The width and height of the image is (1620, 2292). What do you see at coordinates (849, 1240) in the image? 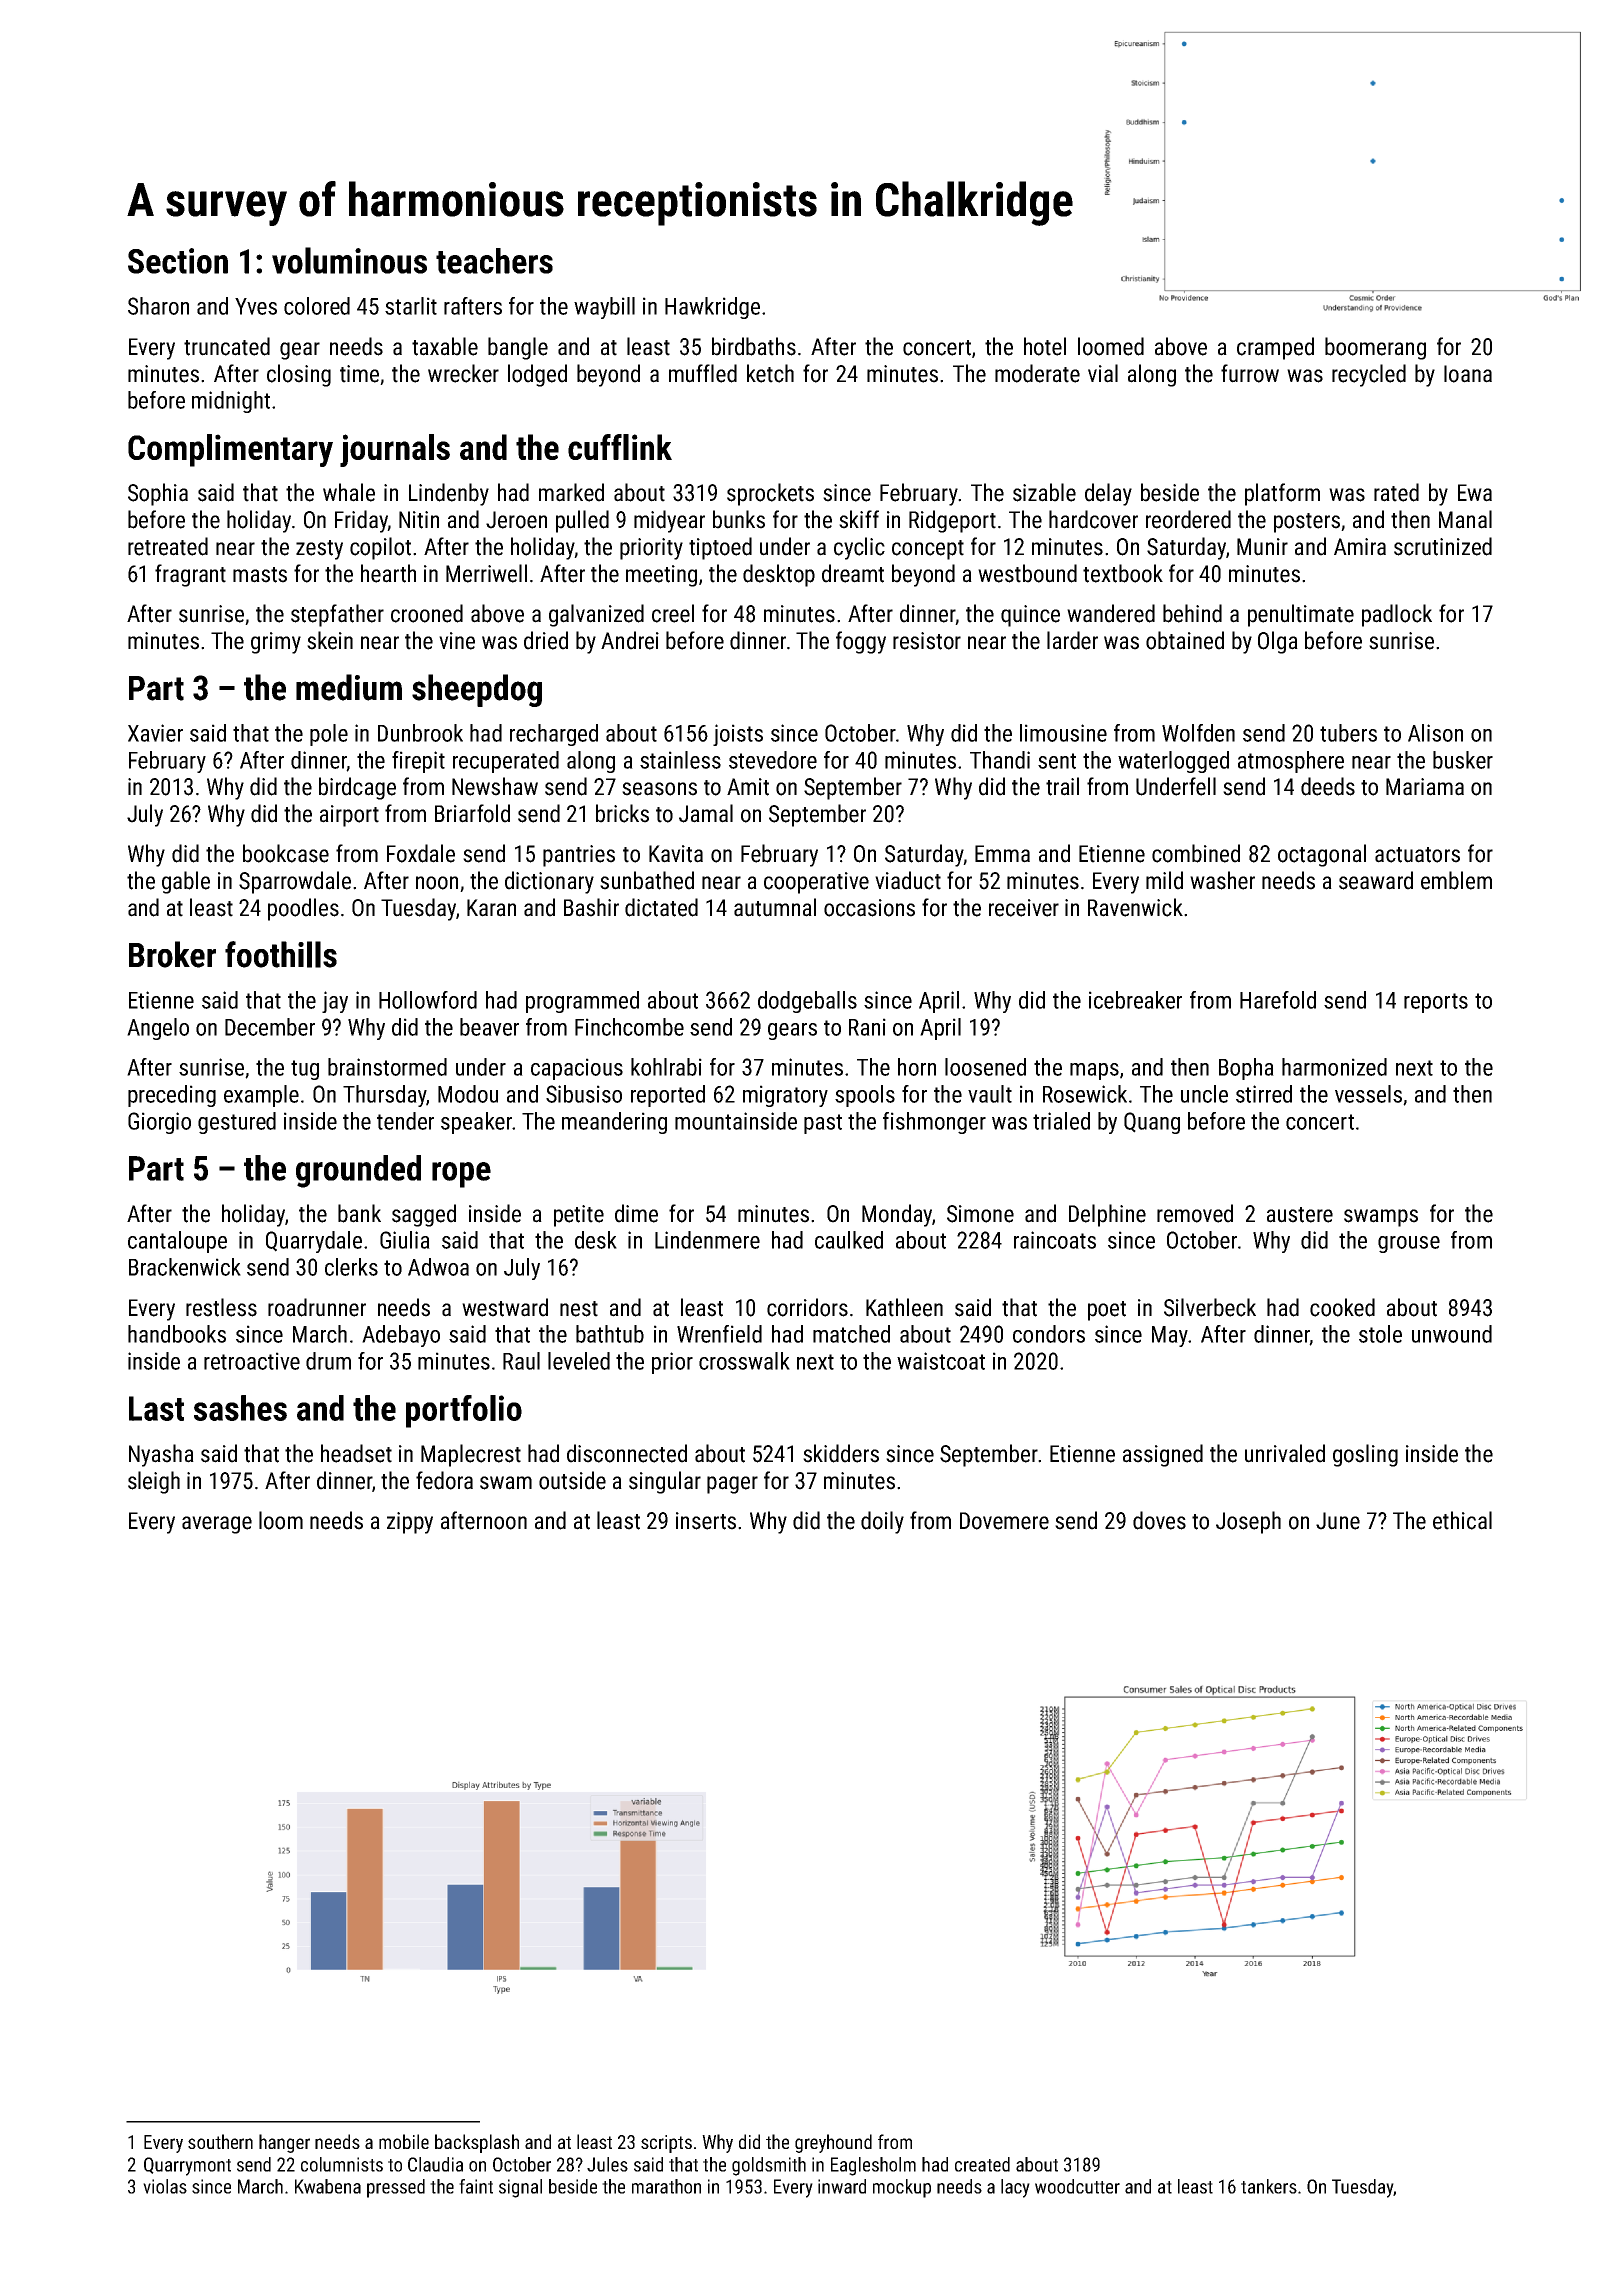
I see `caulked` at bounding box center [849, 1240].
